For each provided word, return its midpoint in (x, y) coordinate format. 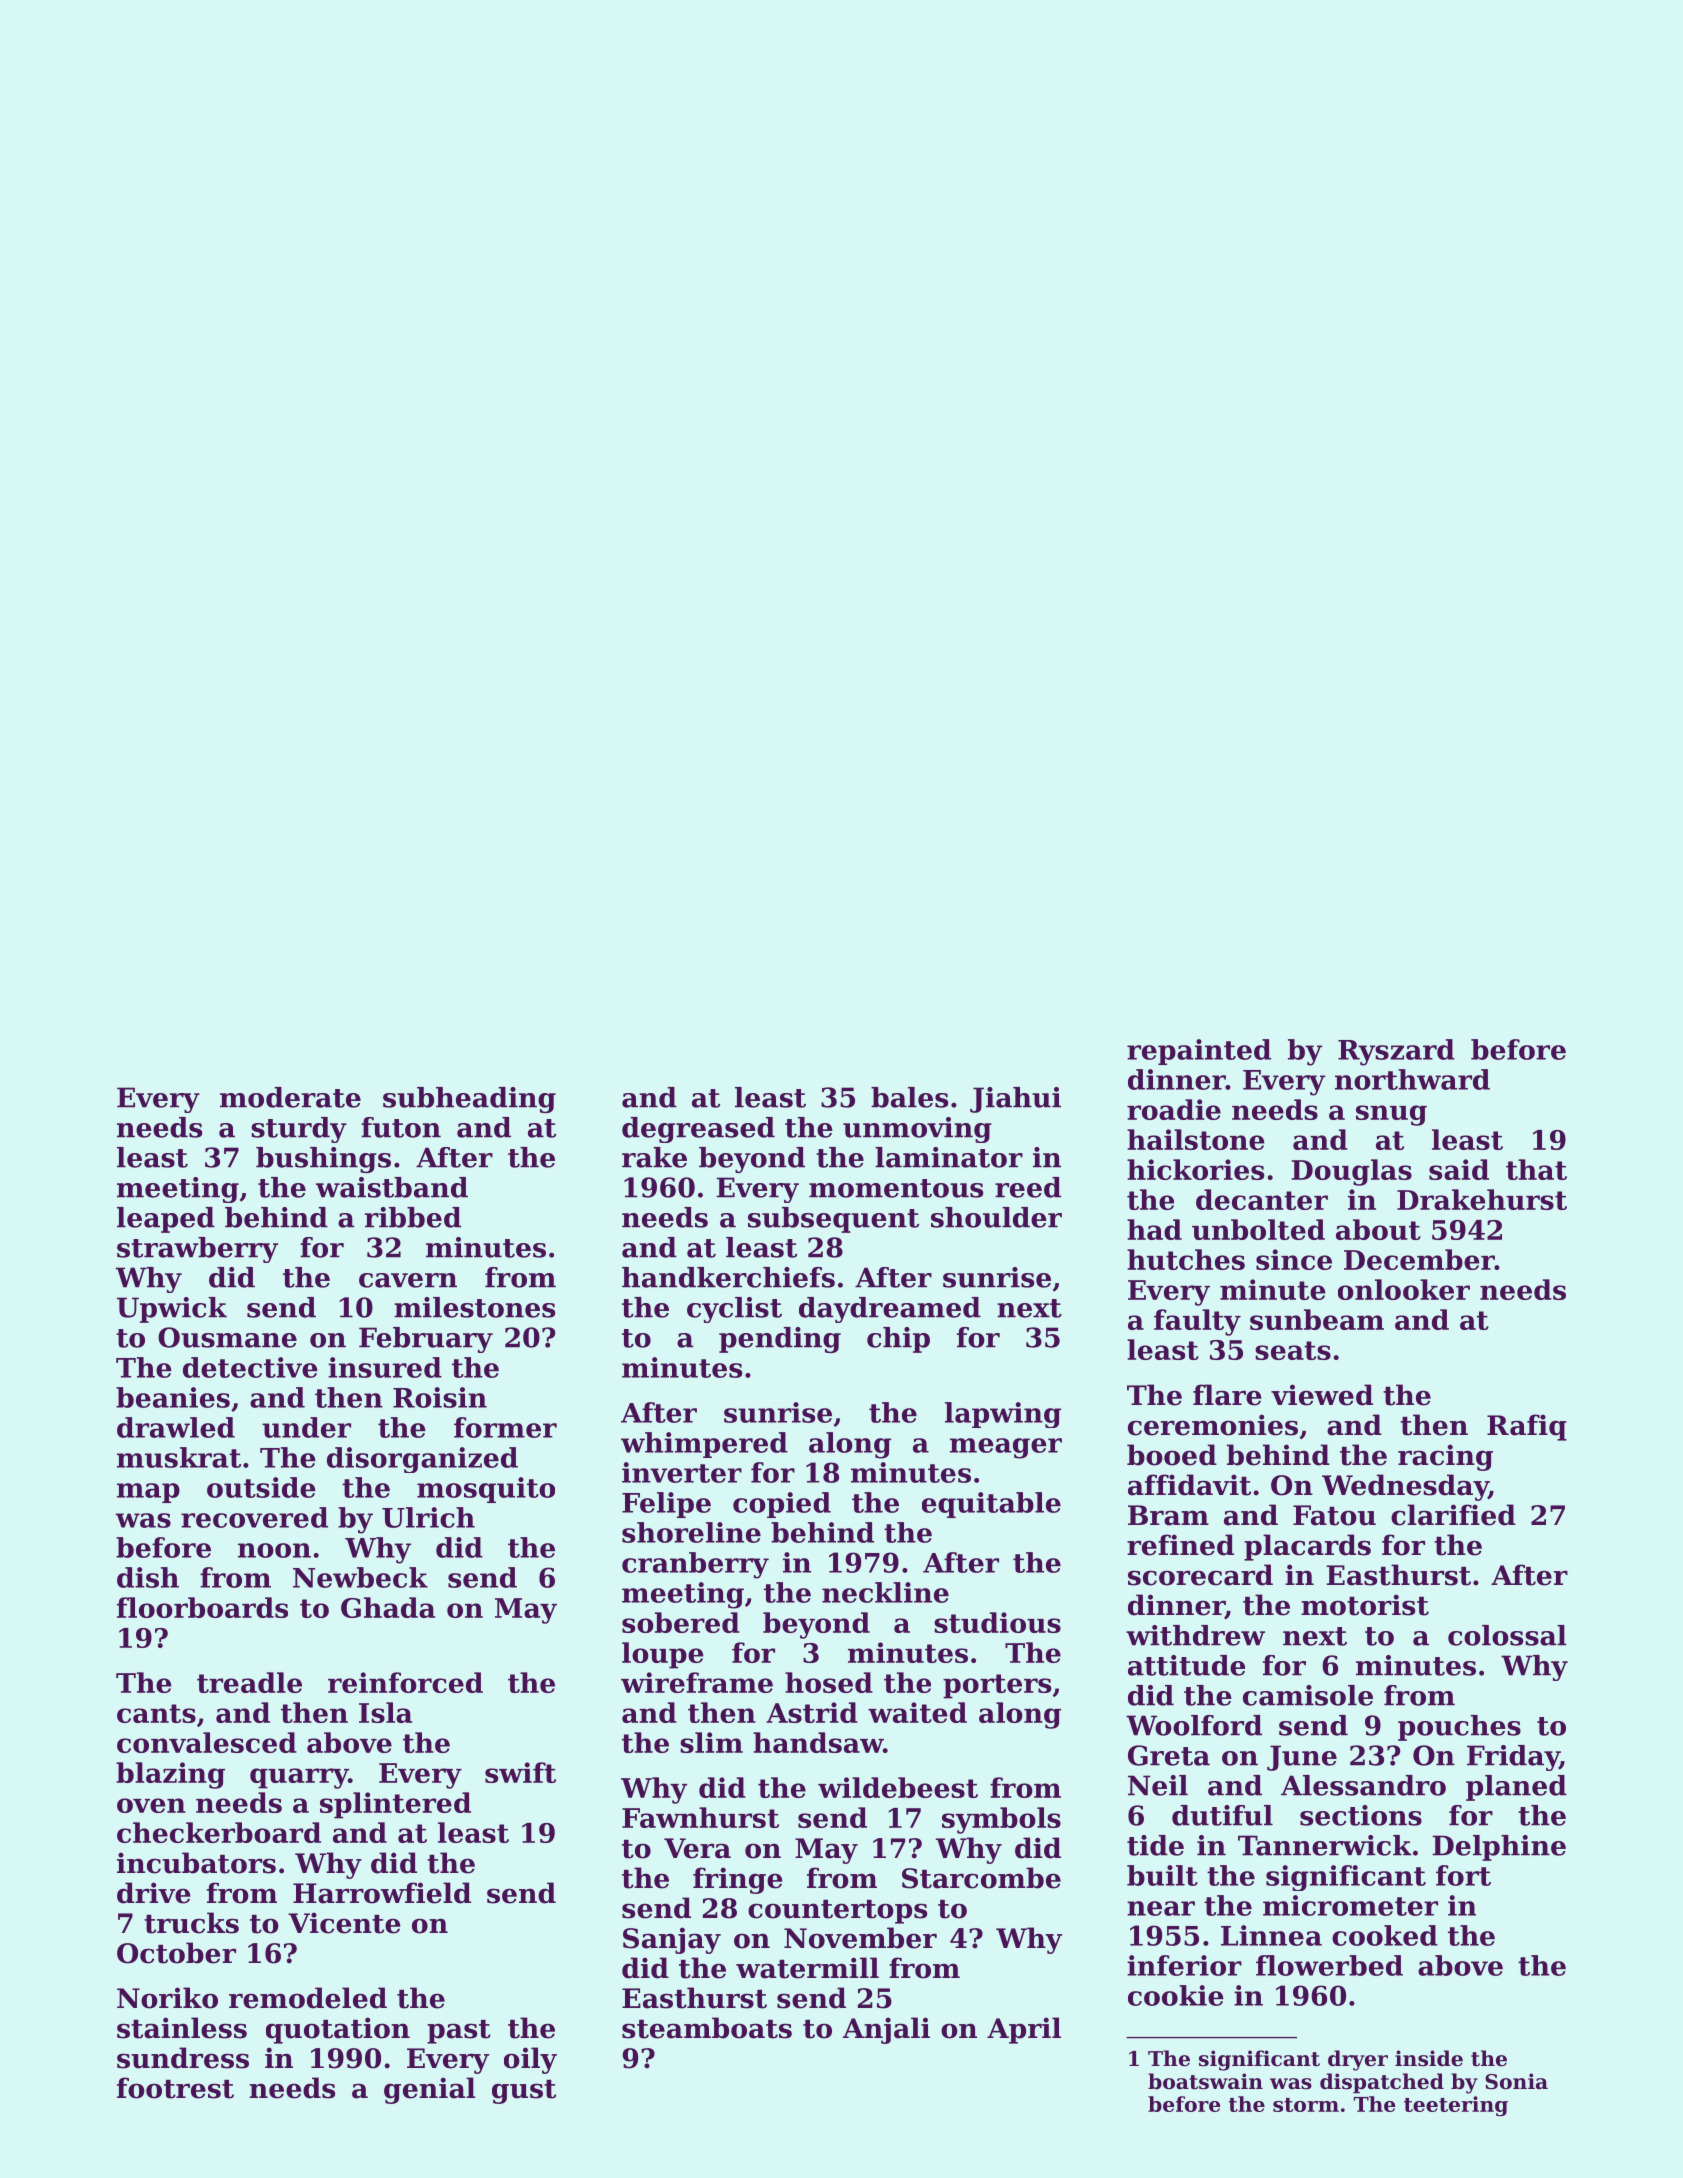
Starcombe (981, 1878)
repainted (1199, 1052)
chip (898, 1340)
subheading (469, 1100)
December (1419, 1259)
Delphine (1499, 1848)
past (459, 2032)
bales (909, 1097)
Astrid (812, 1712)
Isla (385, 1712)
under (306, 1427)
